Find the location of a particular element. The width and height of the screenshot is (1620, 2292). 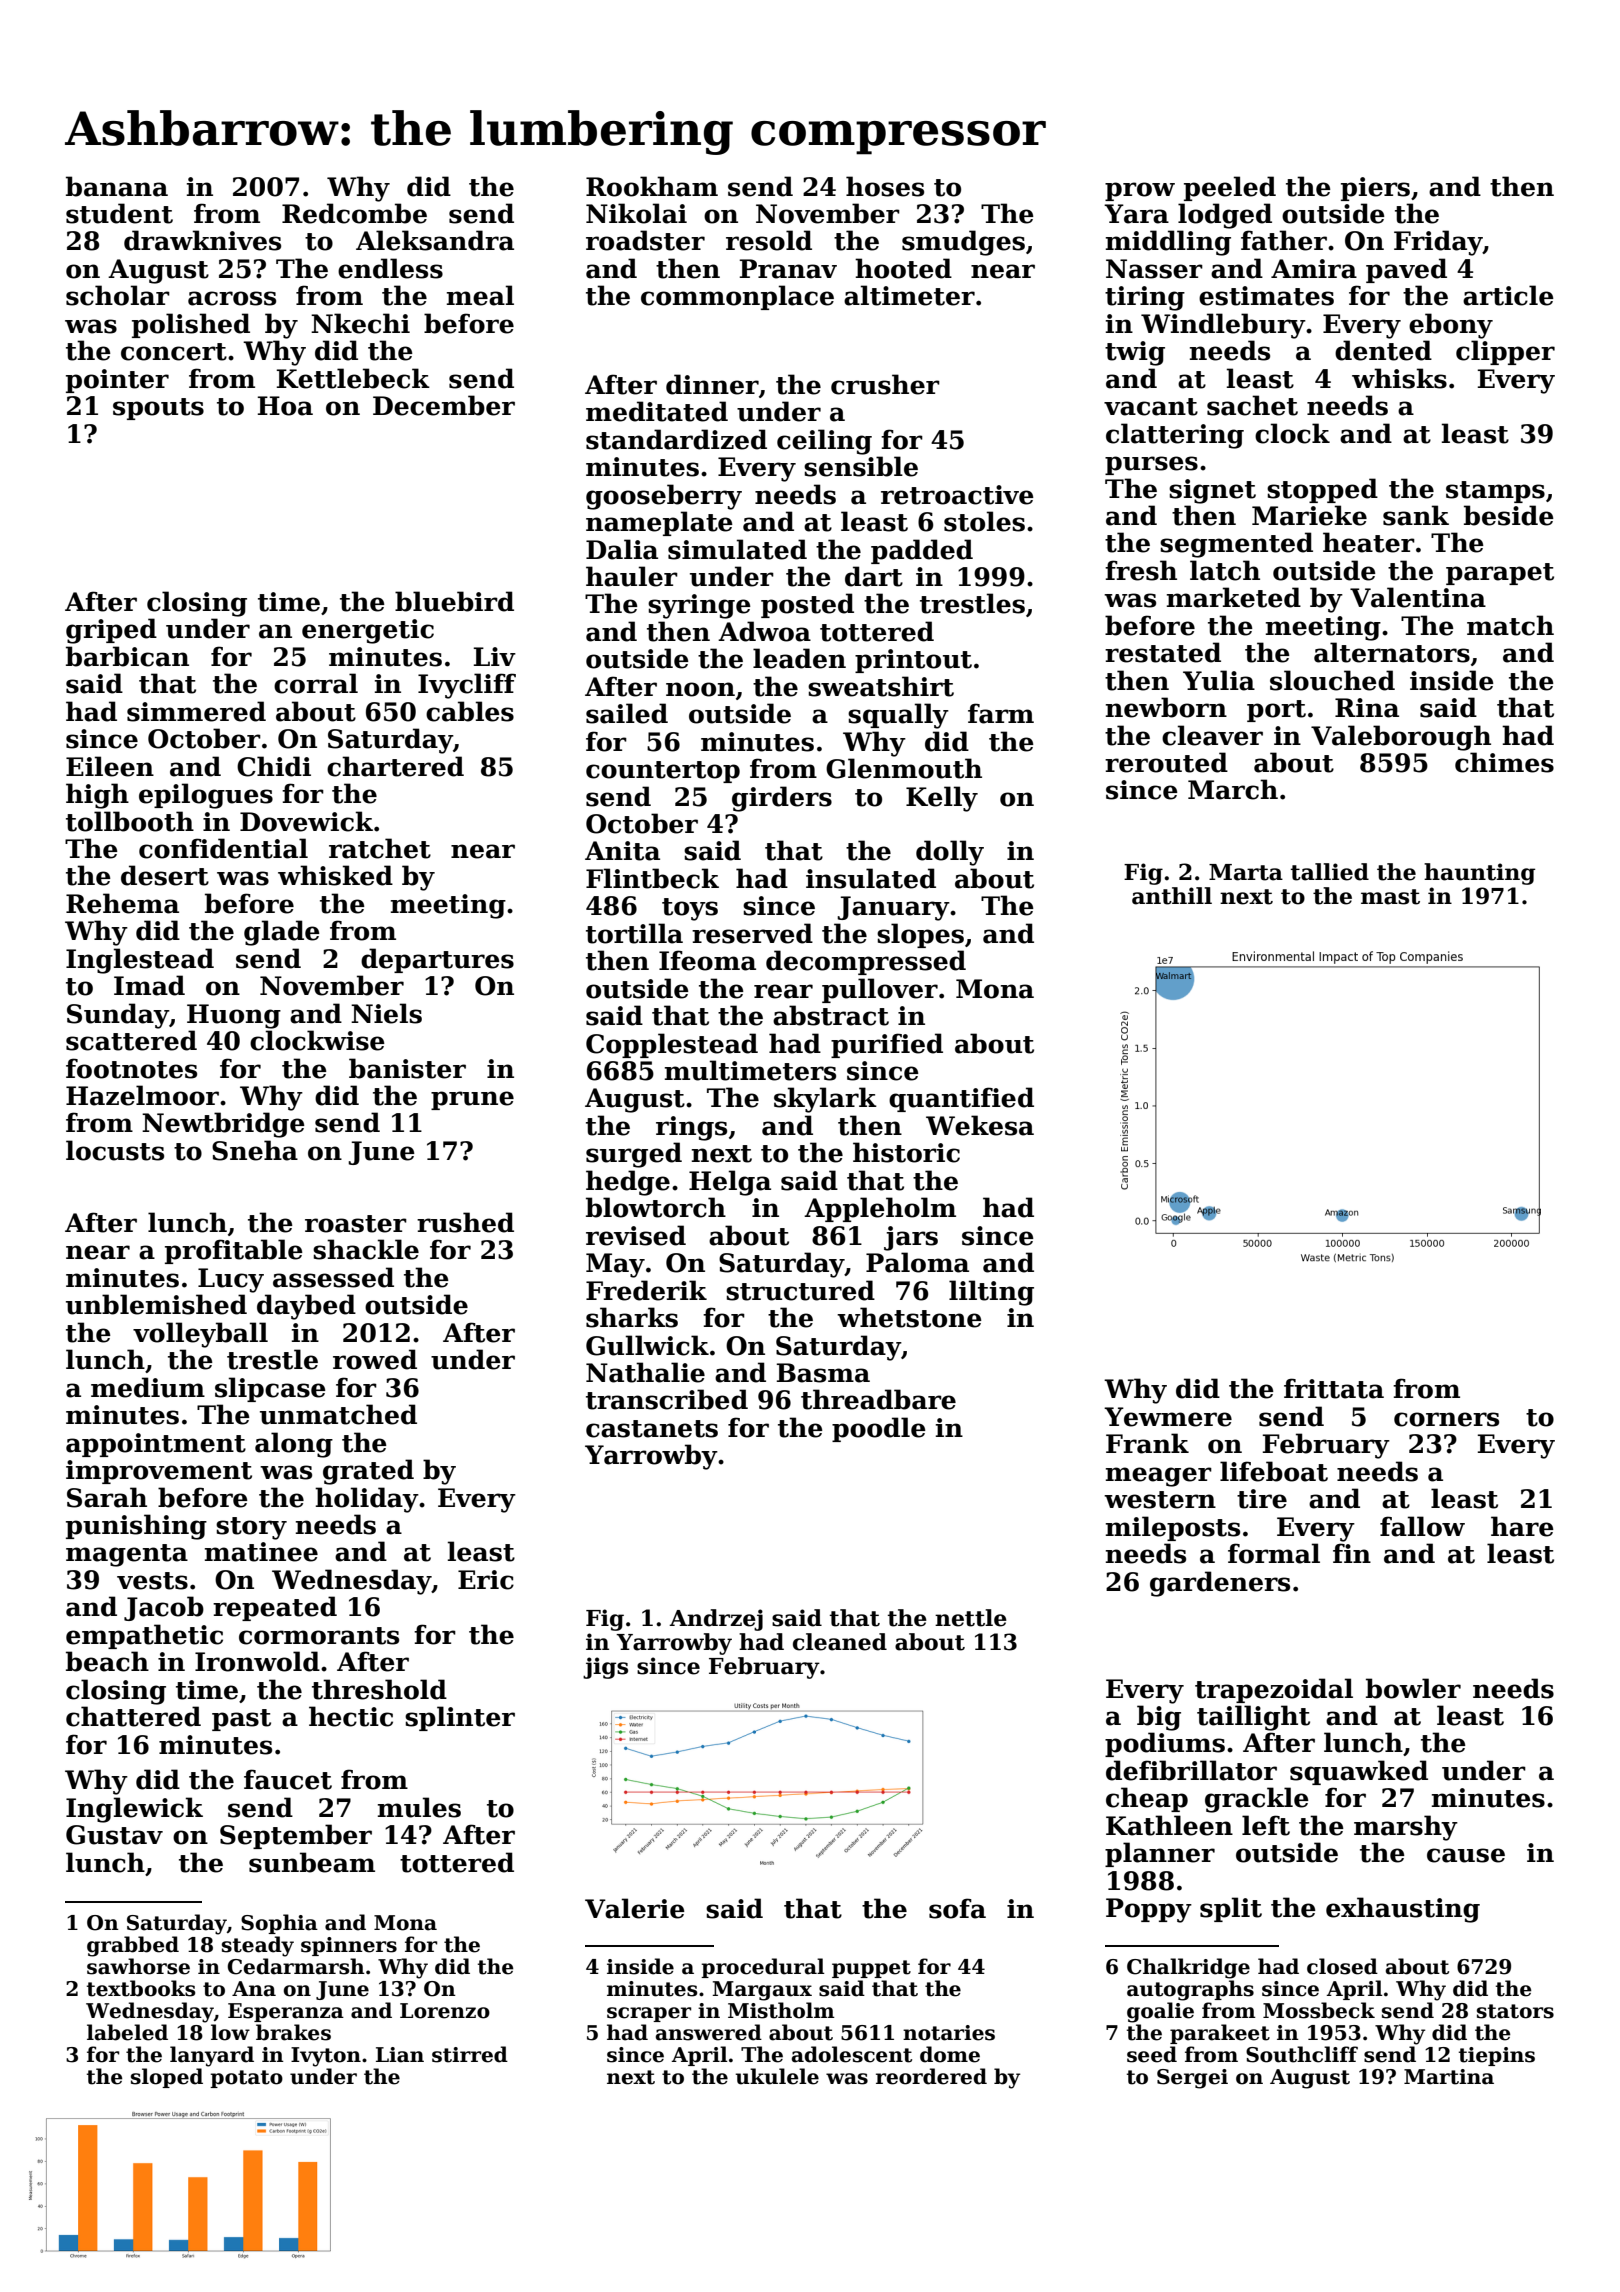

standardized is located at coordinates (676, 439).
